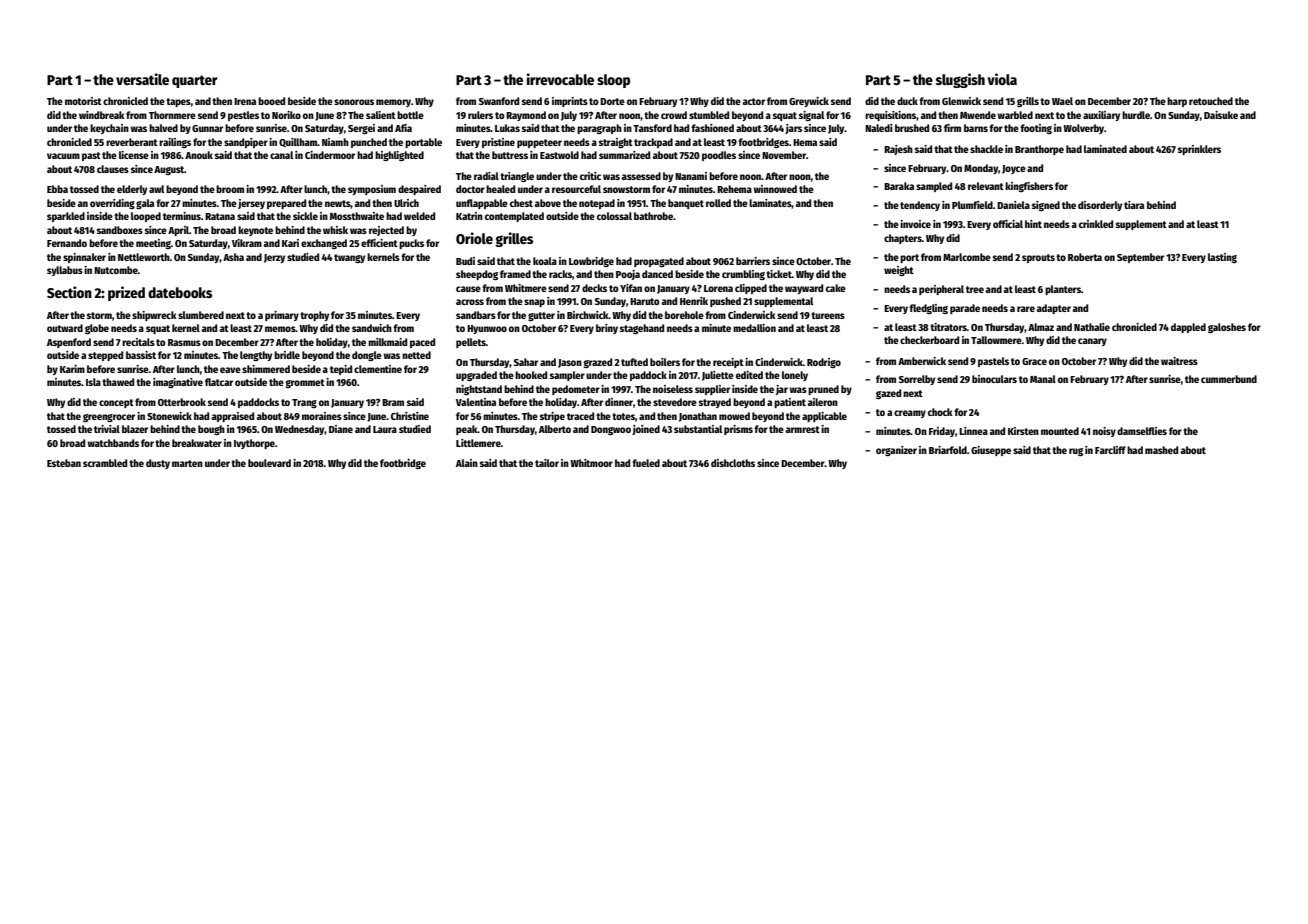  Describe the element at coordinates (498, 143) in the image. I see `pristine` at that location.
